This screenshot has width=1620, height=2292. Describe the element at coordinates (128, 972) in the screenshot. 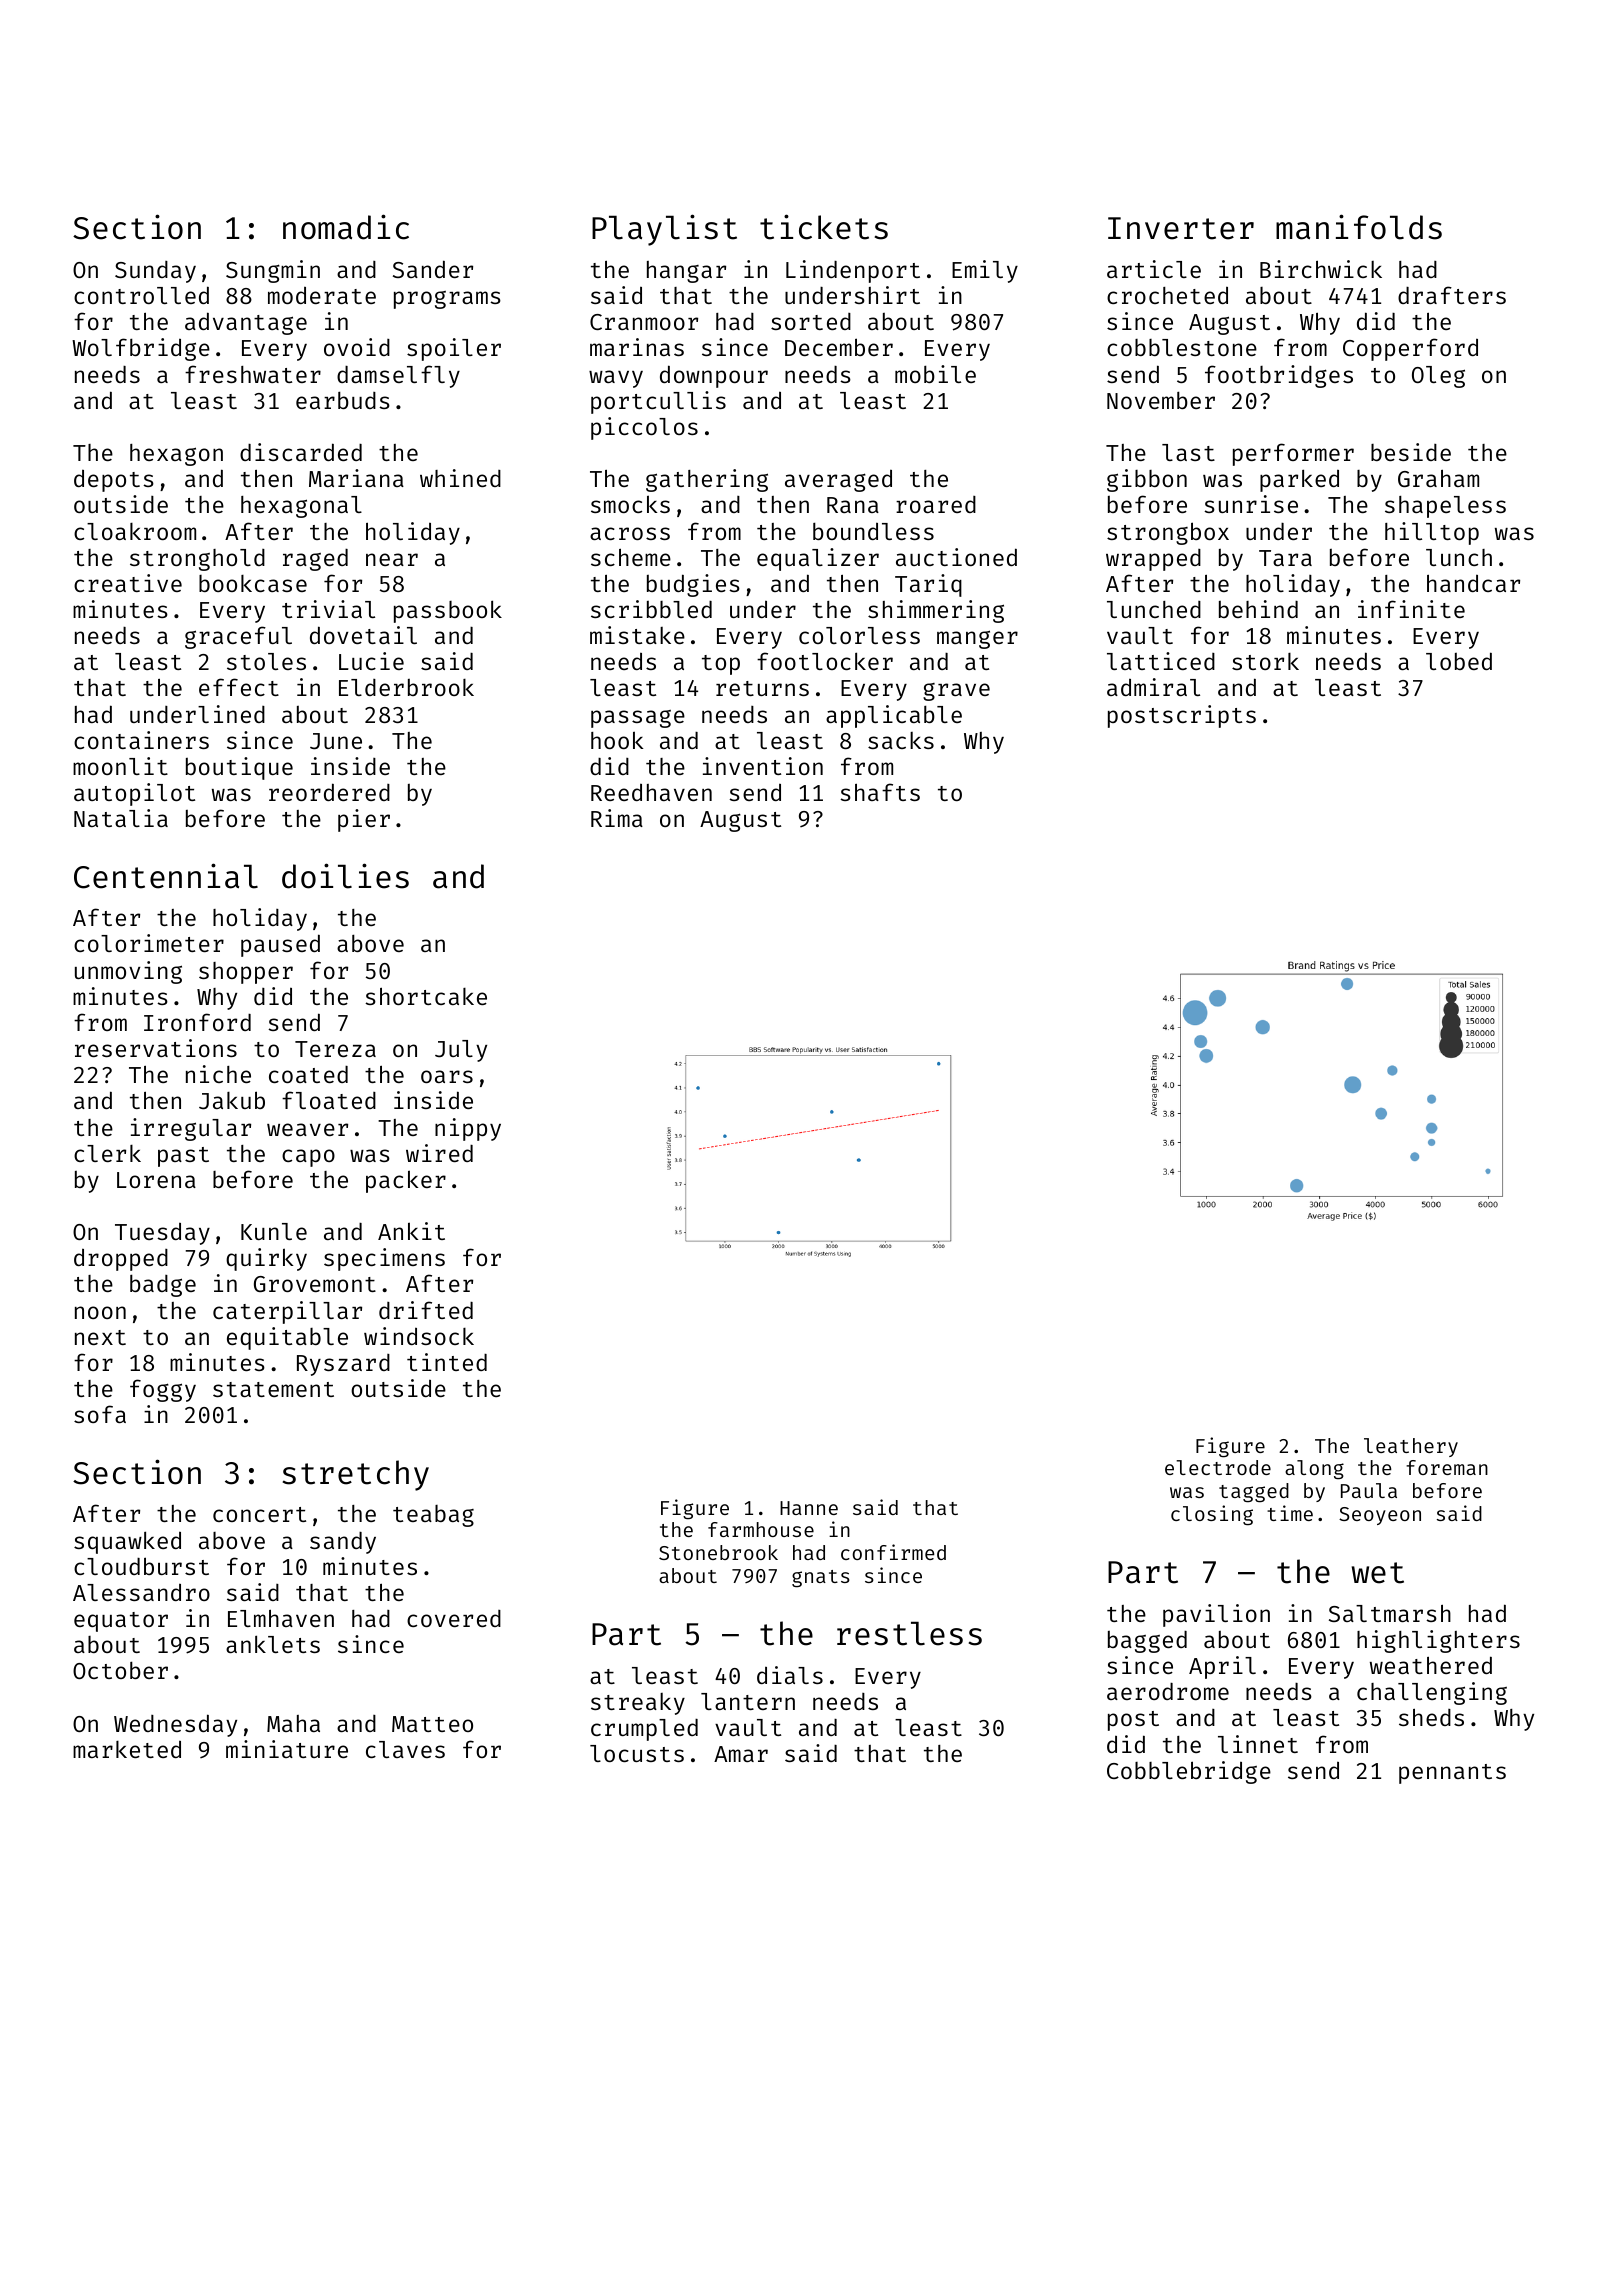

I see `unmoving` at that location.
